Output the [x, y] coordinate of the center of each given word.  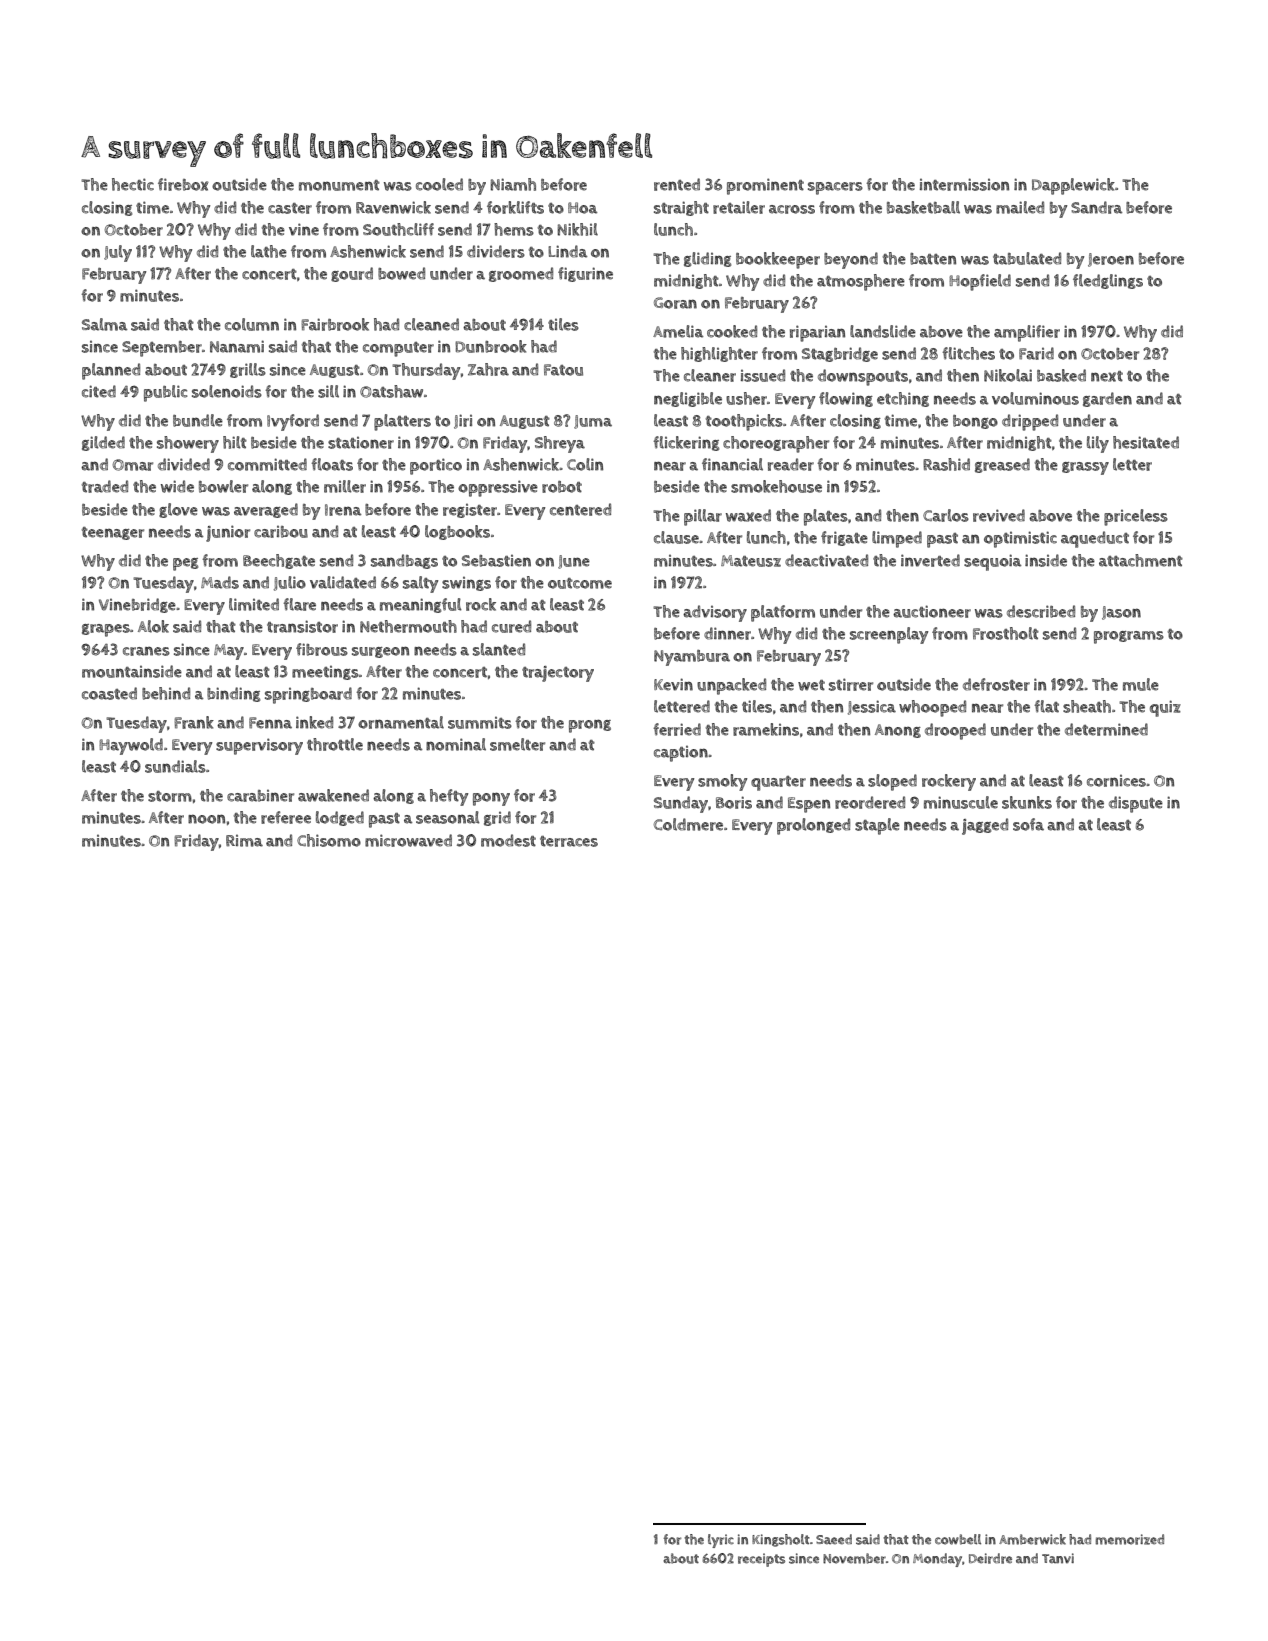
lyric [721, 1541]
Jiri [463, 421]
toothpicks [744, 422]
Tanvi [1058, 1558]
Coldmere [688, 824]
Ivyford [293, 422]
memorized [1129, 1539]
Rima [244, 841]
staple [877, 826]
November [854, 1558]
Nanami [237, 346]
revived [999, 515]
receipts [761, 1560]
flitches [968, 353]
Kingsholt [781, 1540]
